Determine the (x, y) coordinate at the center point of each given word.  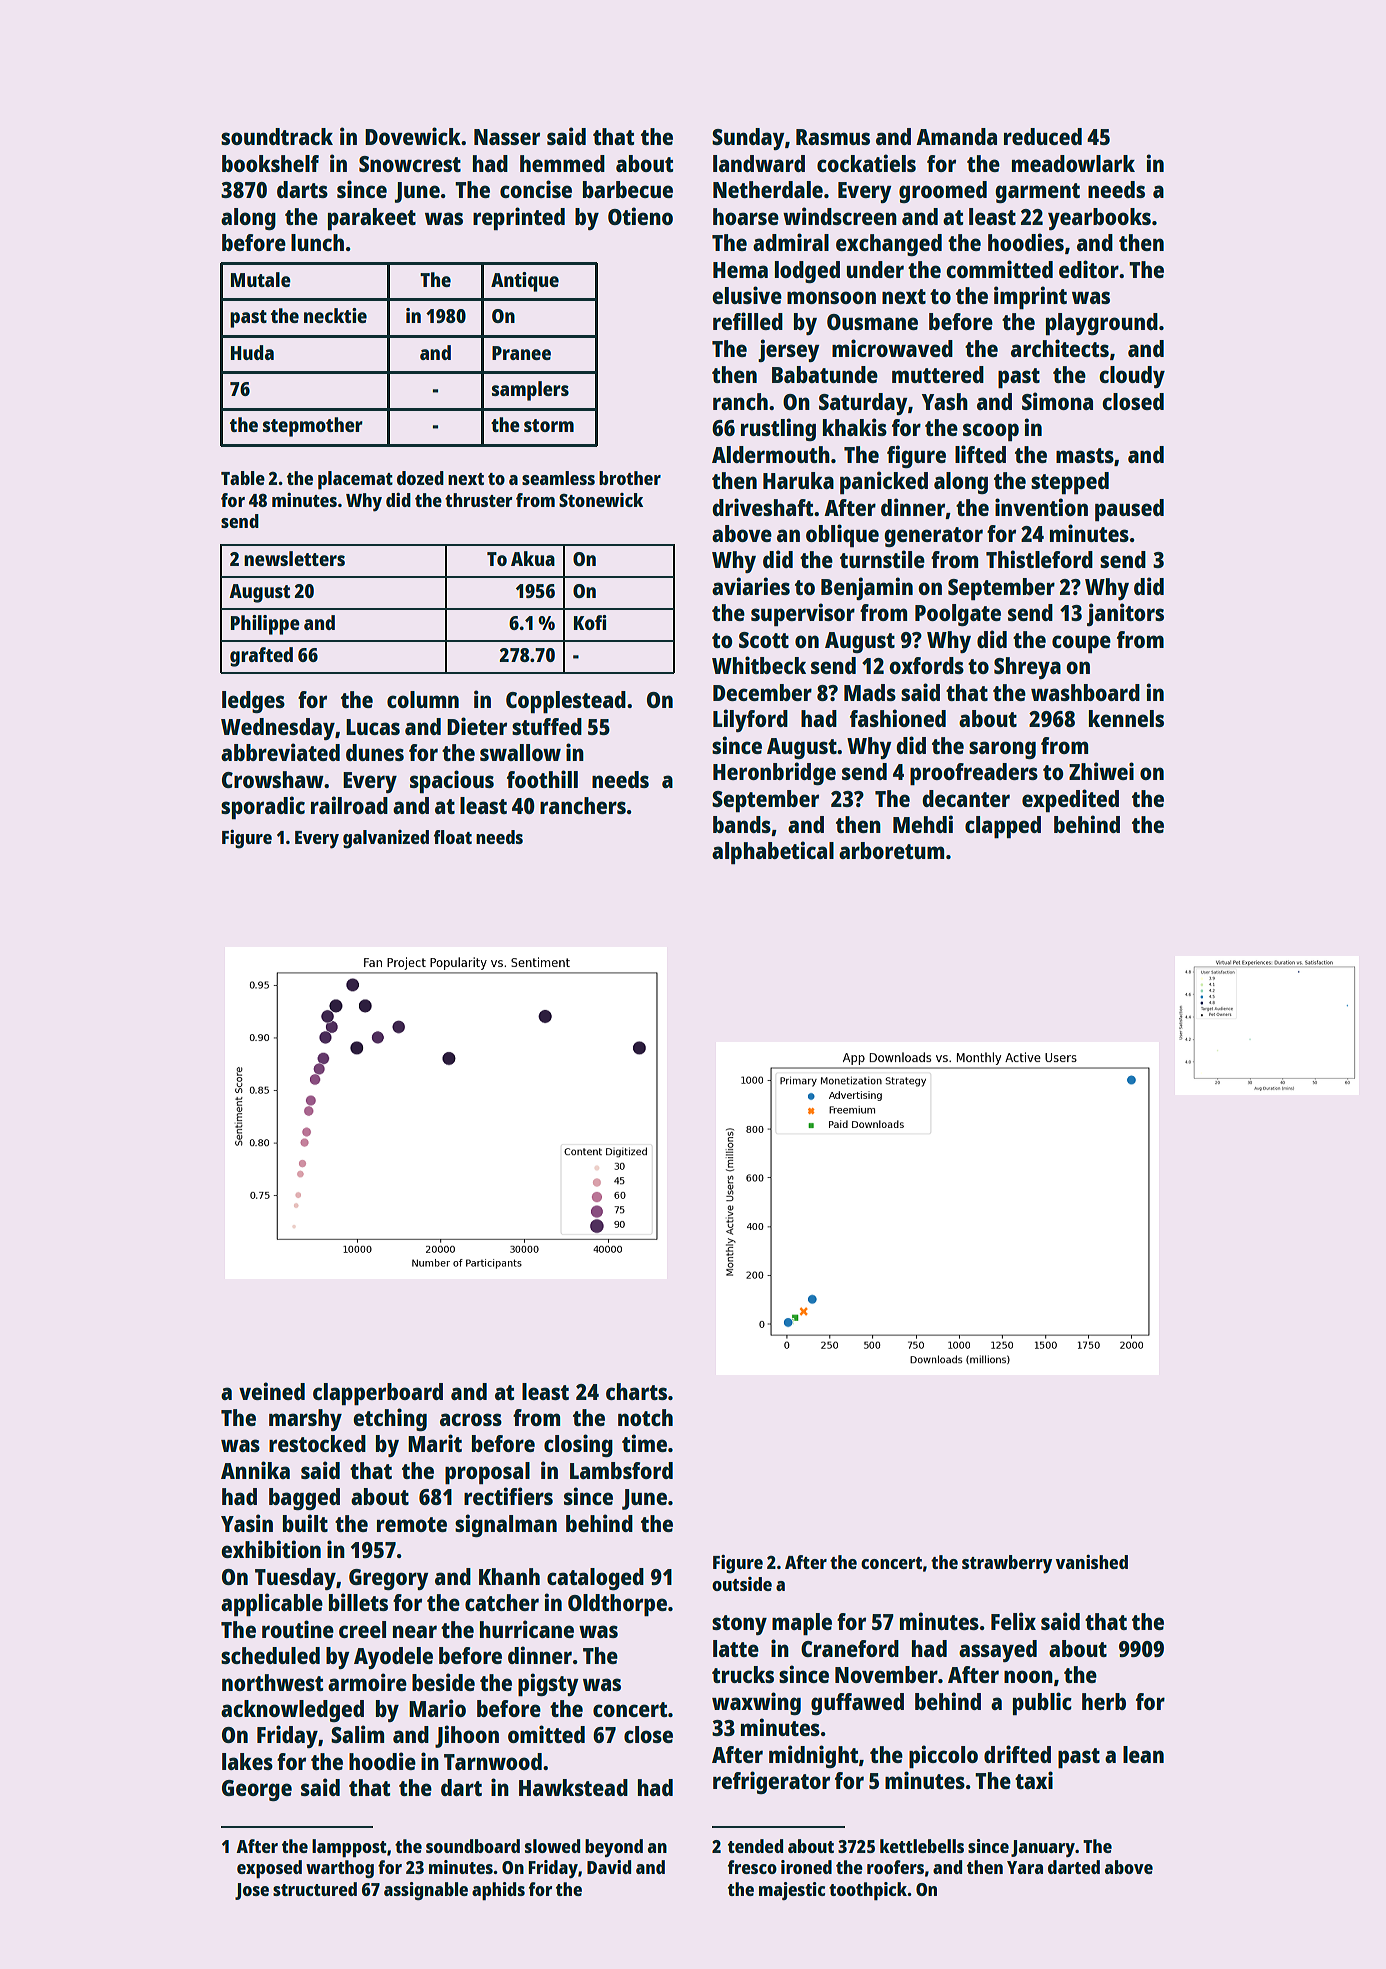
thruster (479, 500)
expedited (1070, 800)
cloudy (1132, 377)
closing (578, 1445)
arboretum (891, 850)
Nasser (507, 137)
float (453, 837)
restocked (317, 1443)
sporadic (263, 807)
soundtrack (277, 136)
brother (630, 478)
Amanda (956, 136)
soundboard (473, 1846)
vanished (1092, 1562)
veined (272, 1391)
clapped (1003, 827)
